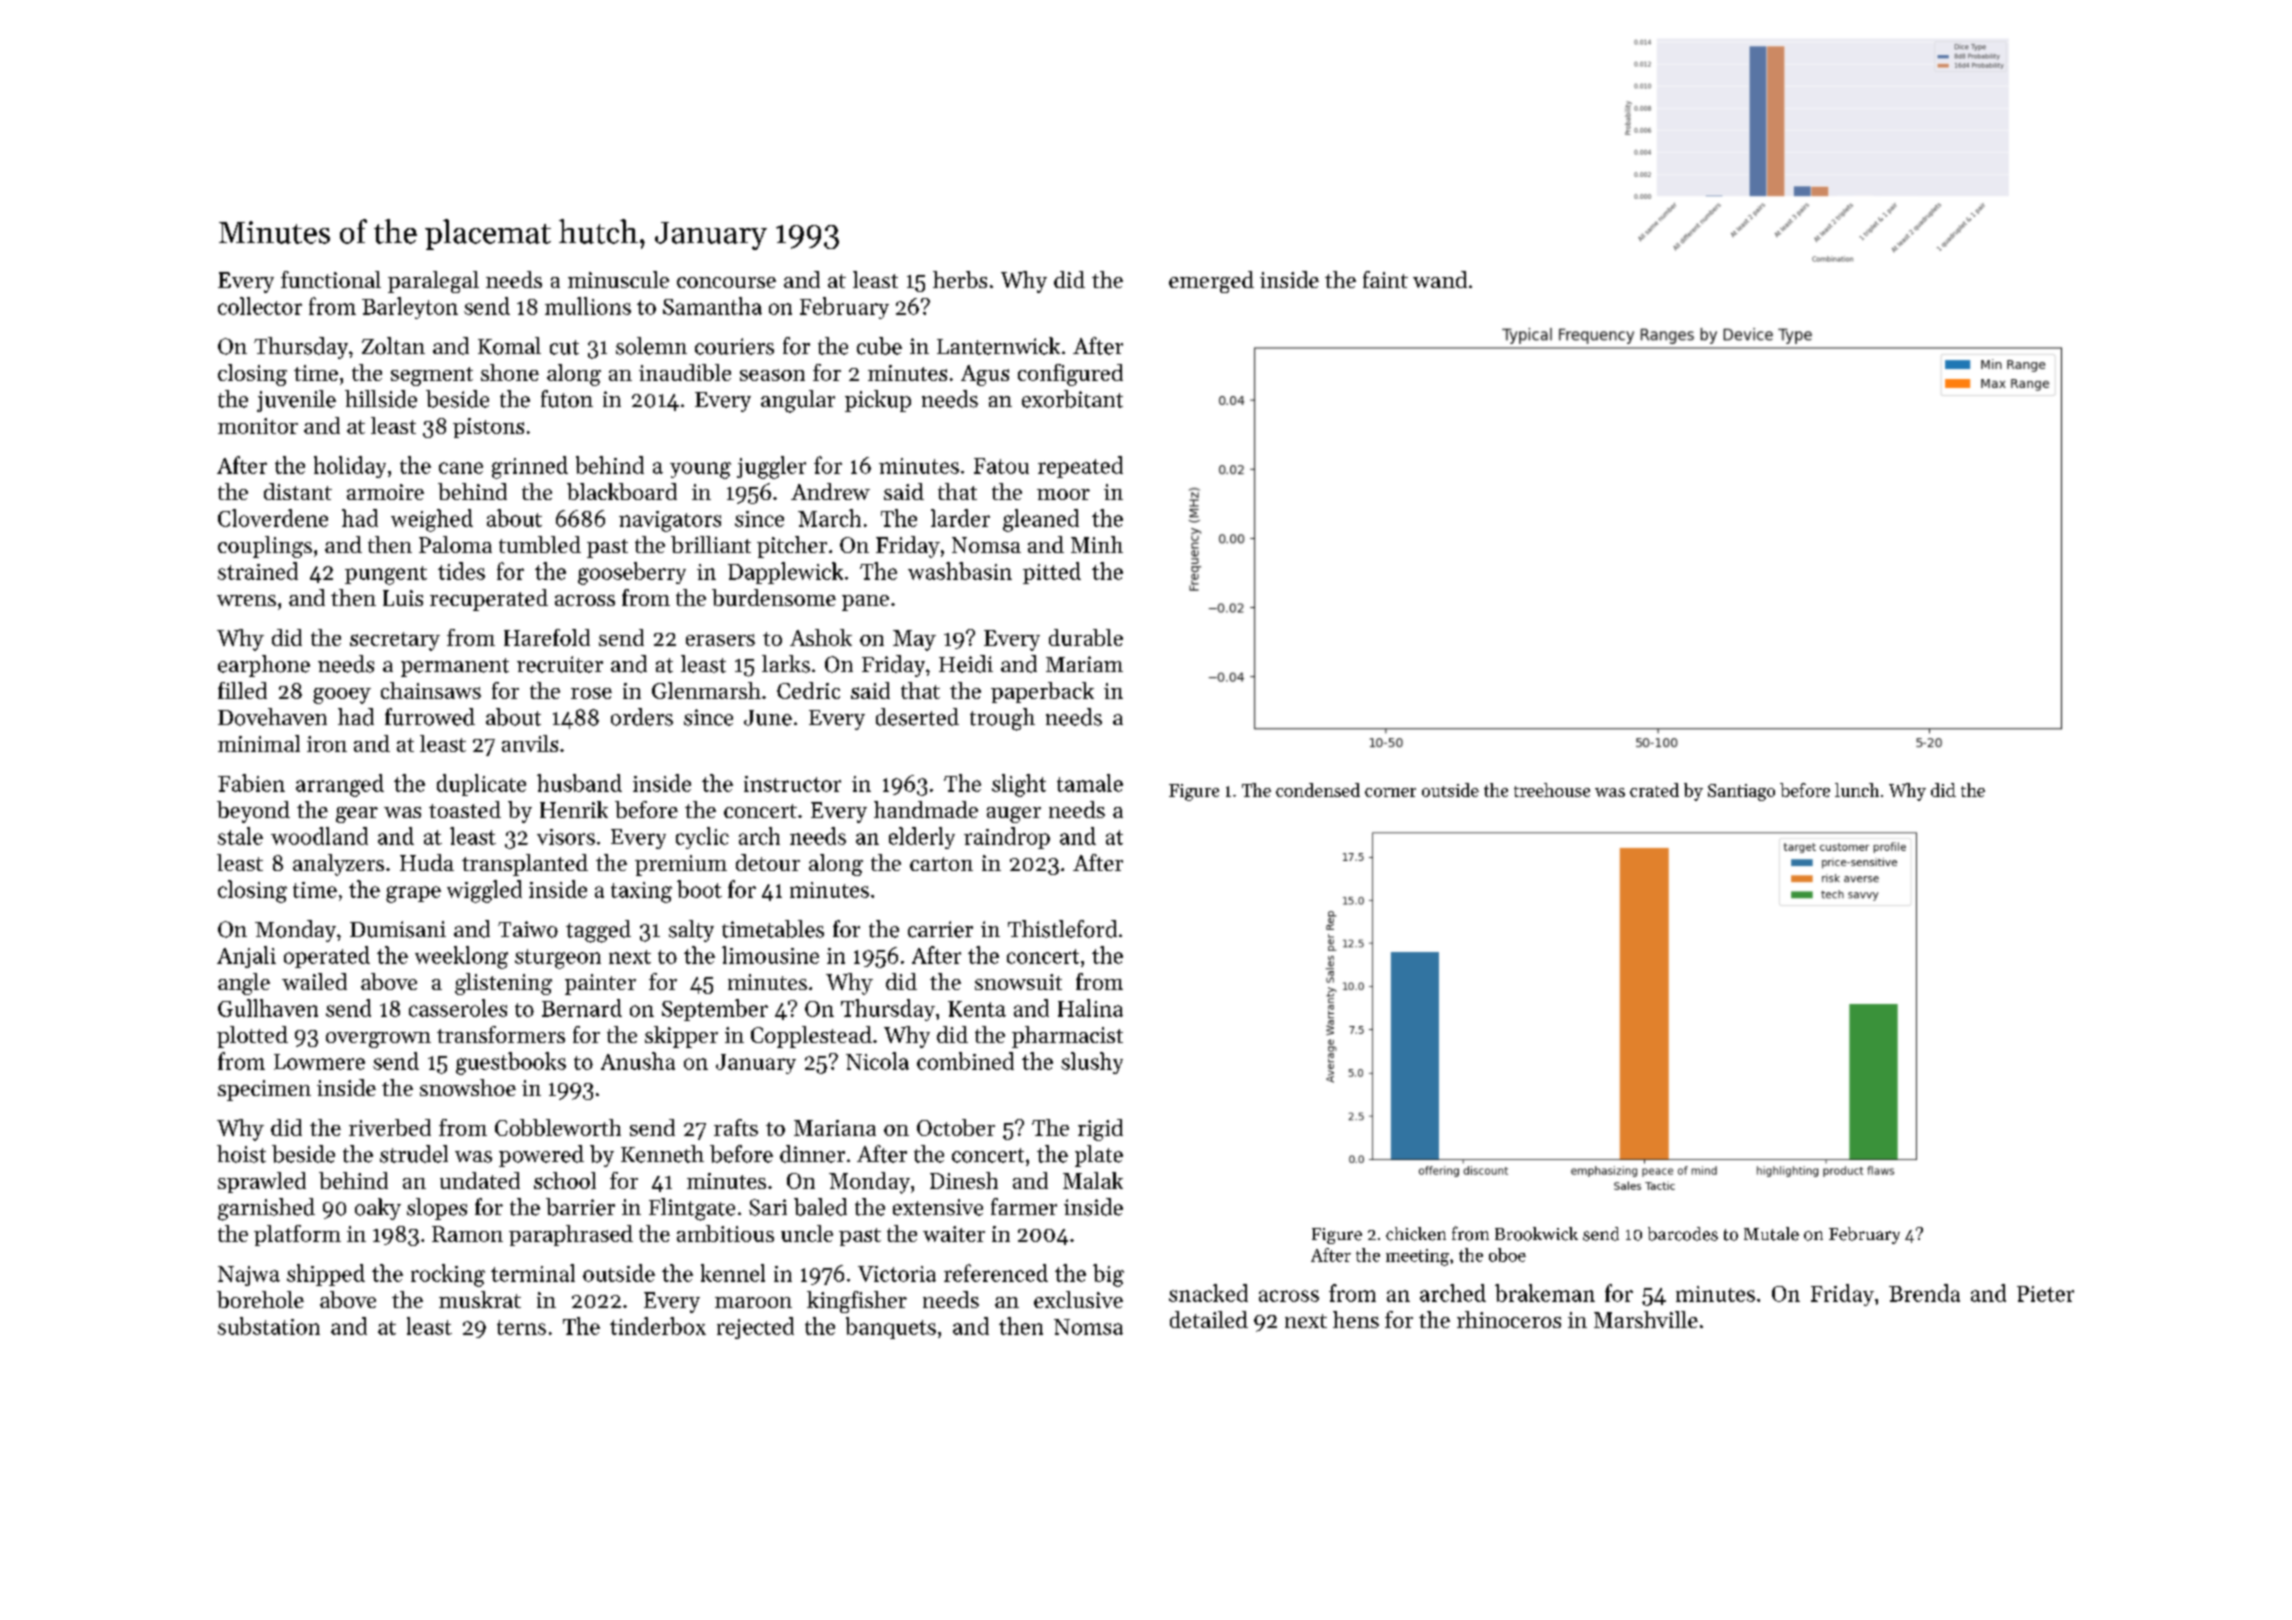 This screenshot has height=1620, width=2292. What do you see at coordinates (1072, 399) in the screenshot?
I see `exorbitant` at bounding box center [1072, 399].
